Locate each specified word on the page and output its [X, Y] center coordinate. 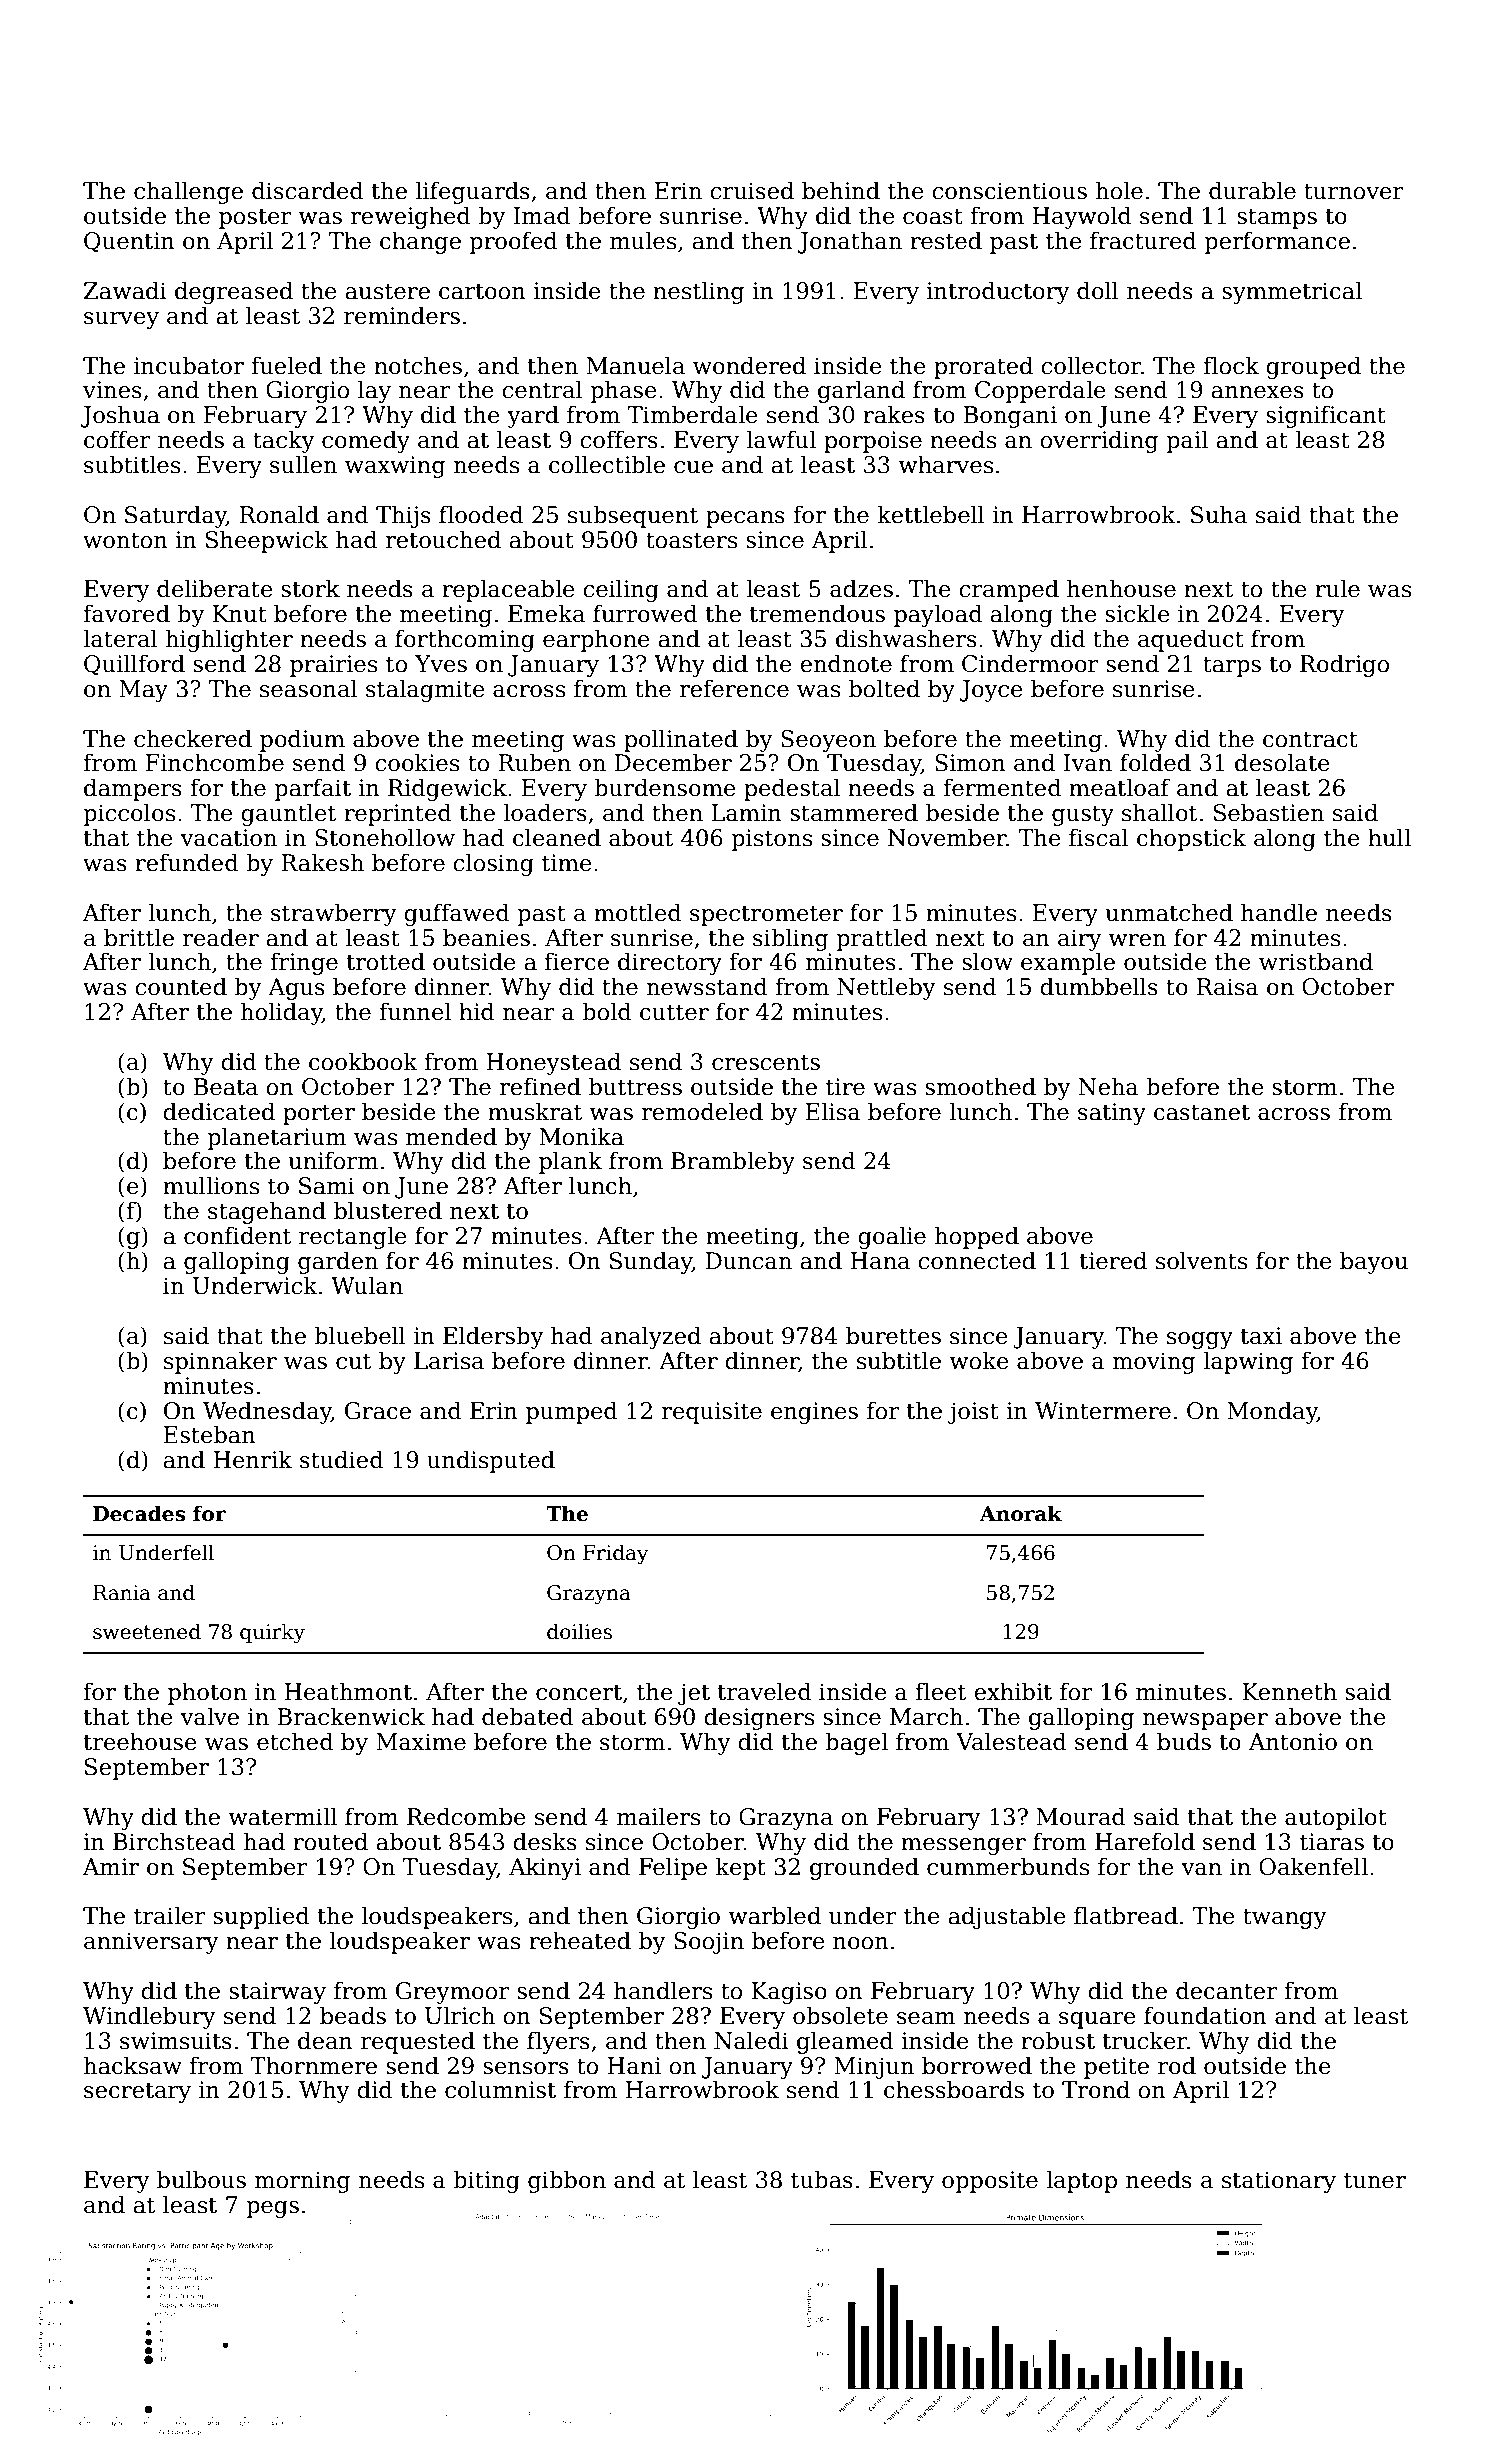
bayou [1374, 1262]
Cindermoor [1030, 663]
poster [255, 219]
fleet [940, 1691]
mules [643, 240]
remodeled [702, 1111]
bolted [884, 688]
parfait [312, 789]
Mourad [1081, 1816]
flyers [558, 2042]
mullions [211, 1185]
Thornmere [313, 2065]
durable [1252, 190]
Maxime [421, 1742]
